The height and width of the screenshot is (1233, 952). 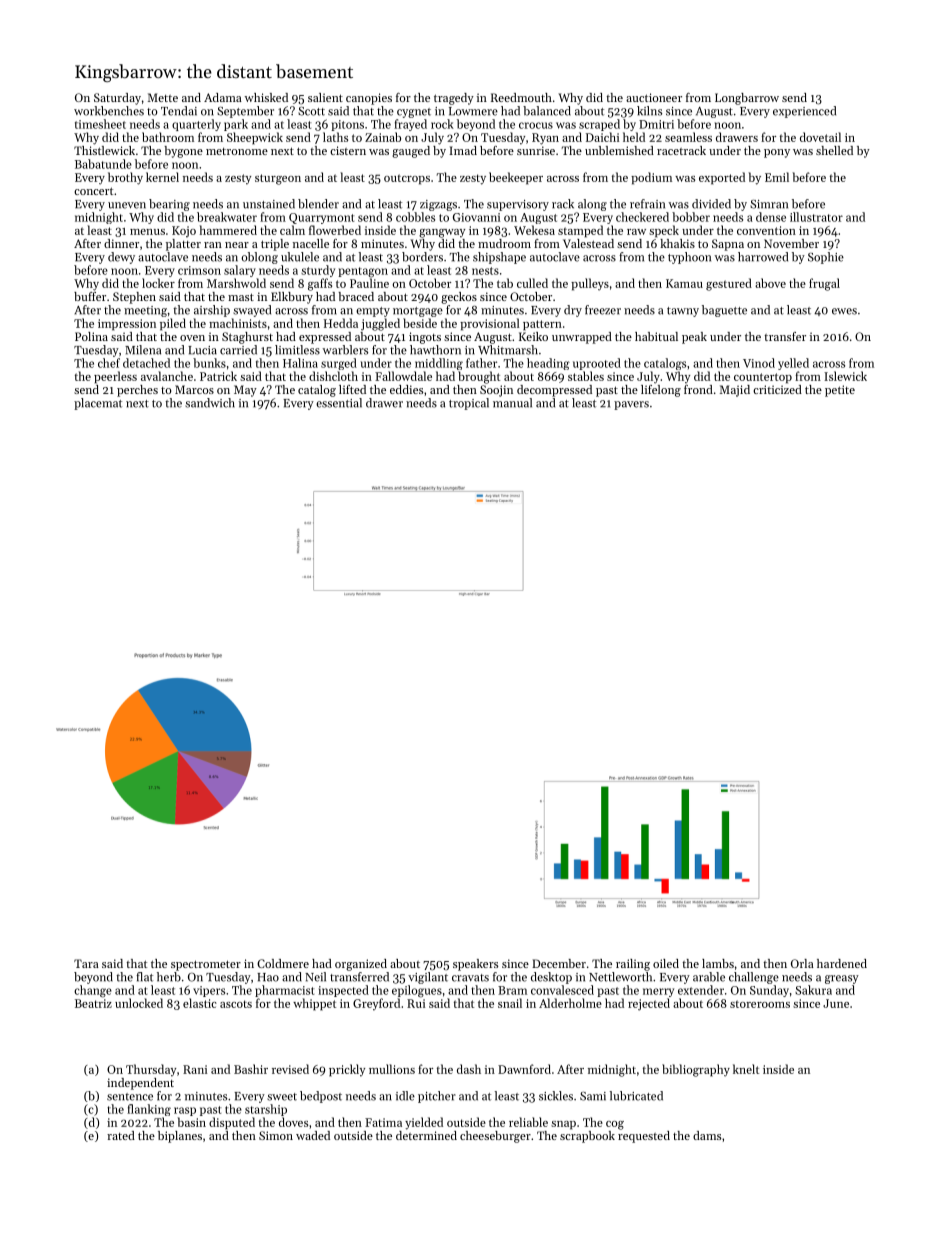 I want to click on manual, so click(x=512, y=403).
